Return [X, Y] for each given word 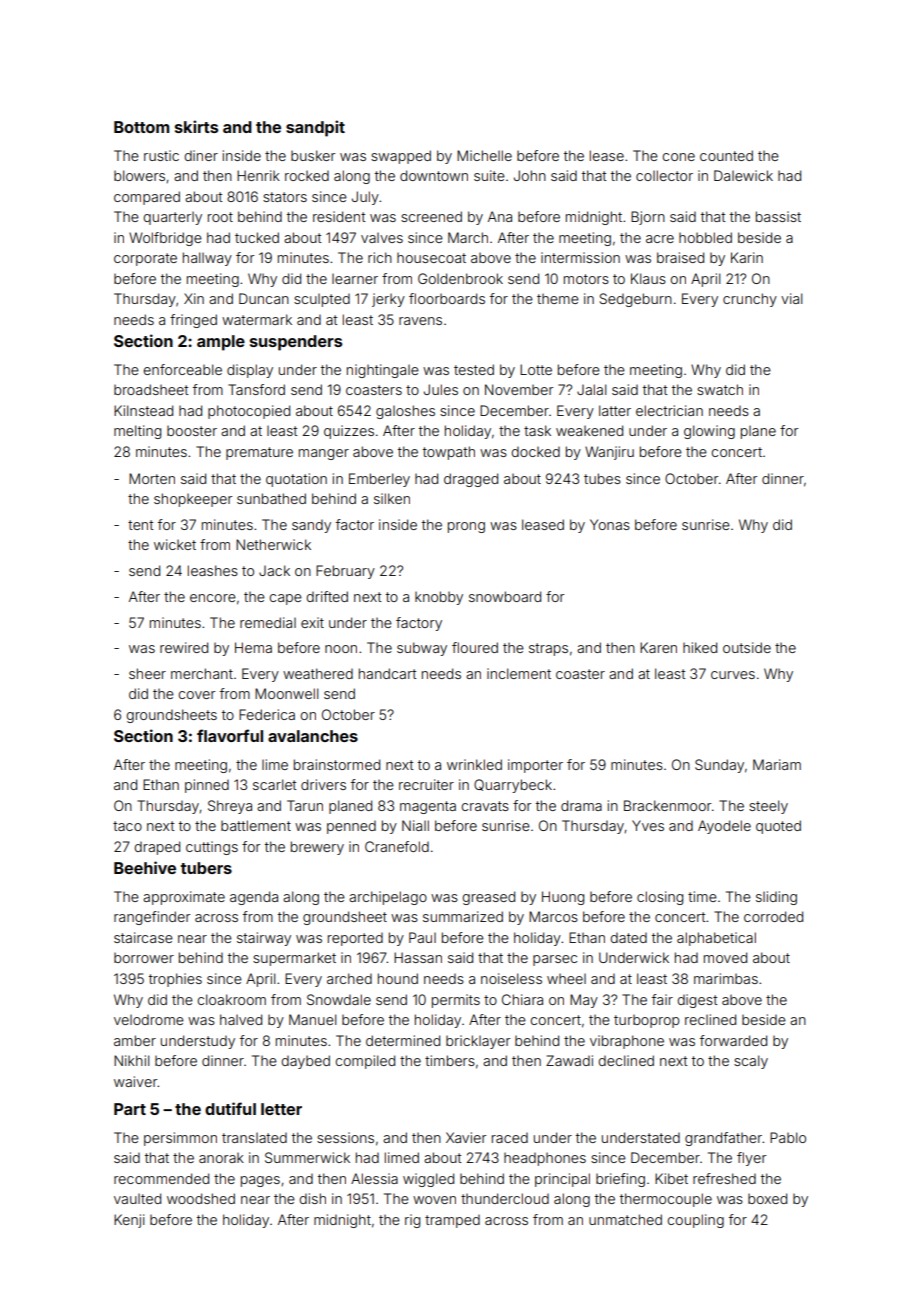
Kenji [129, 1221]
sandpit [315, 128]
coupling [695, 1221]
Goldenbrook [460, 278]
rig [412, 1221]
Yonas [610, 524]
